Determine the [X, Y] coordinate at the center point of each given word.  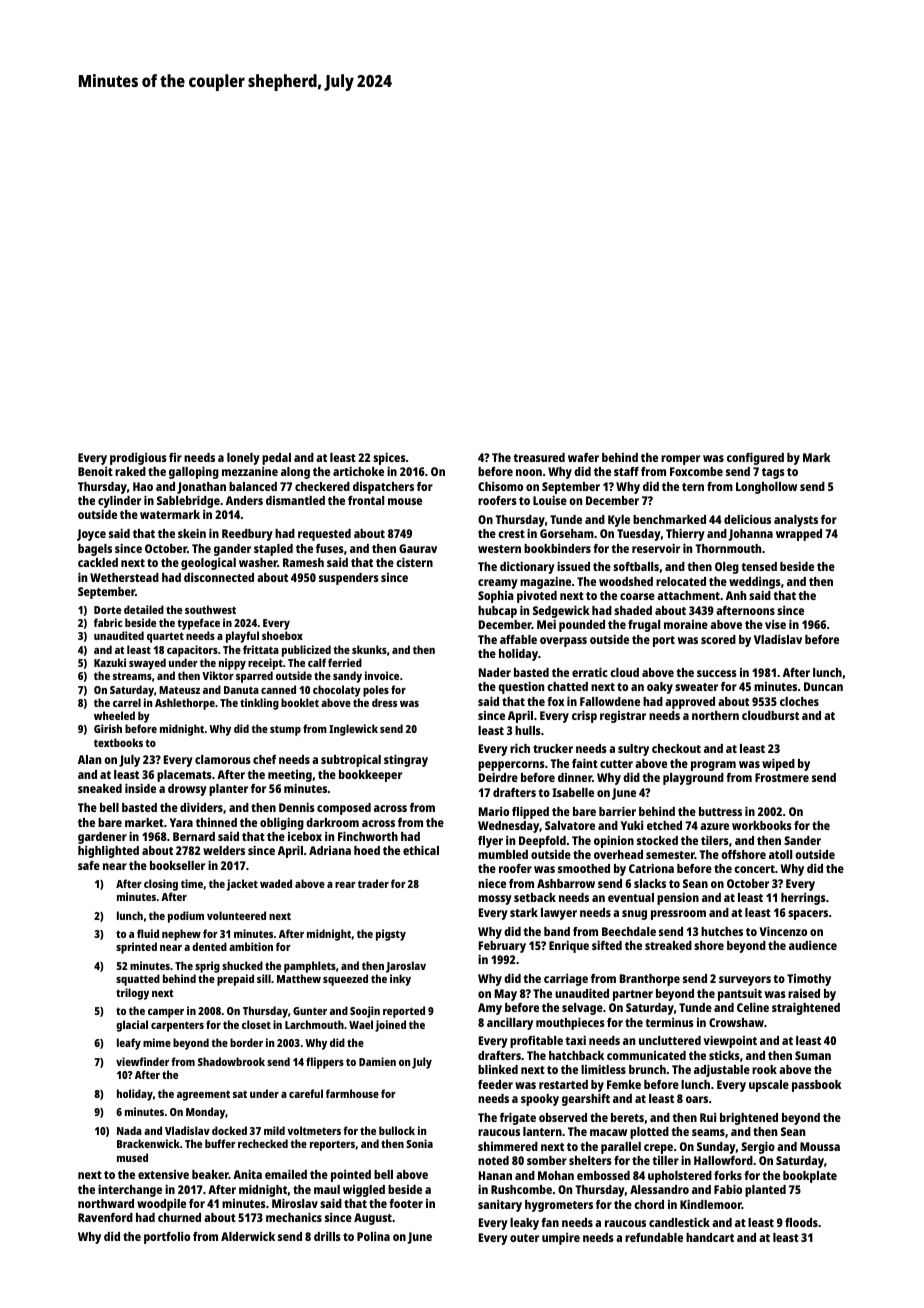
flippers [325, 1063]
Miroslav [295, 1203]
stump [285, 730]
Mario [494, 811]
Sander [802, 840]
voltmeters [314, 1130]
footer [406, 1203]
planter [228, 790]
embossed [603, 1175]
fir [175, 457]
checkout [676, 748]
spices [389, 458]
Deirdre [498, 777]
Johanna [750, 535]
